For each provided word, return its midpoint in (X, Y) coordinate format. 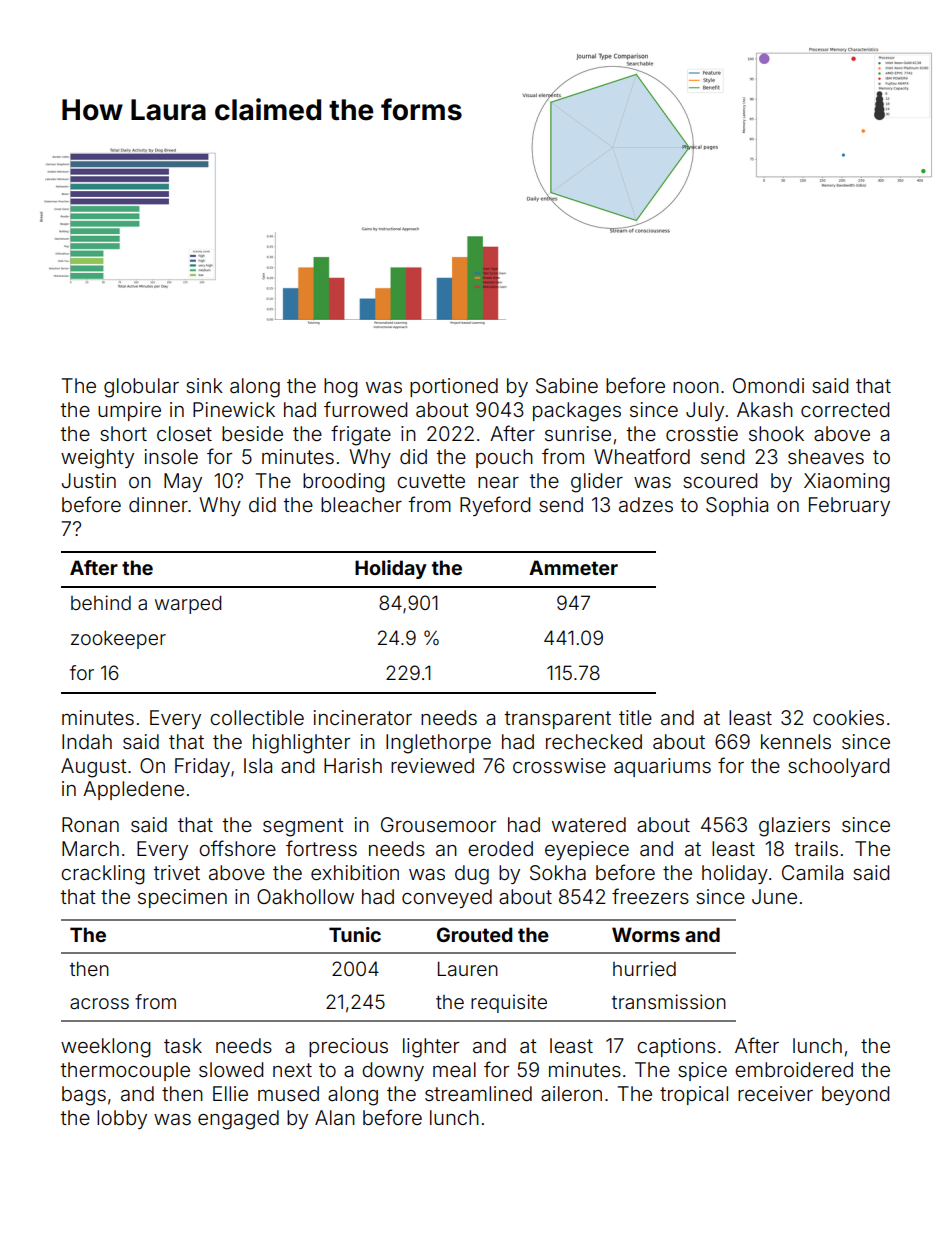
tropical (694, 1095)
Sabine (567, 386)
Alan (335, 1117)
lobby (122, 1119)
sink (204, 385)
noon (696, 387)
